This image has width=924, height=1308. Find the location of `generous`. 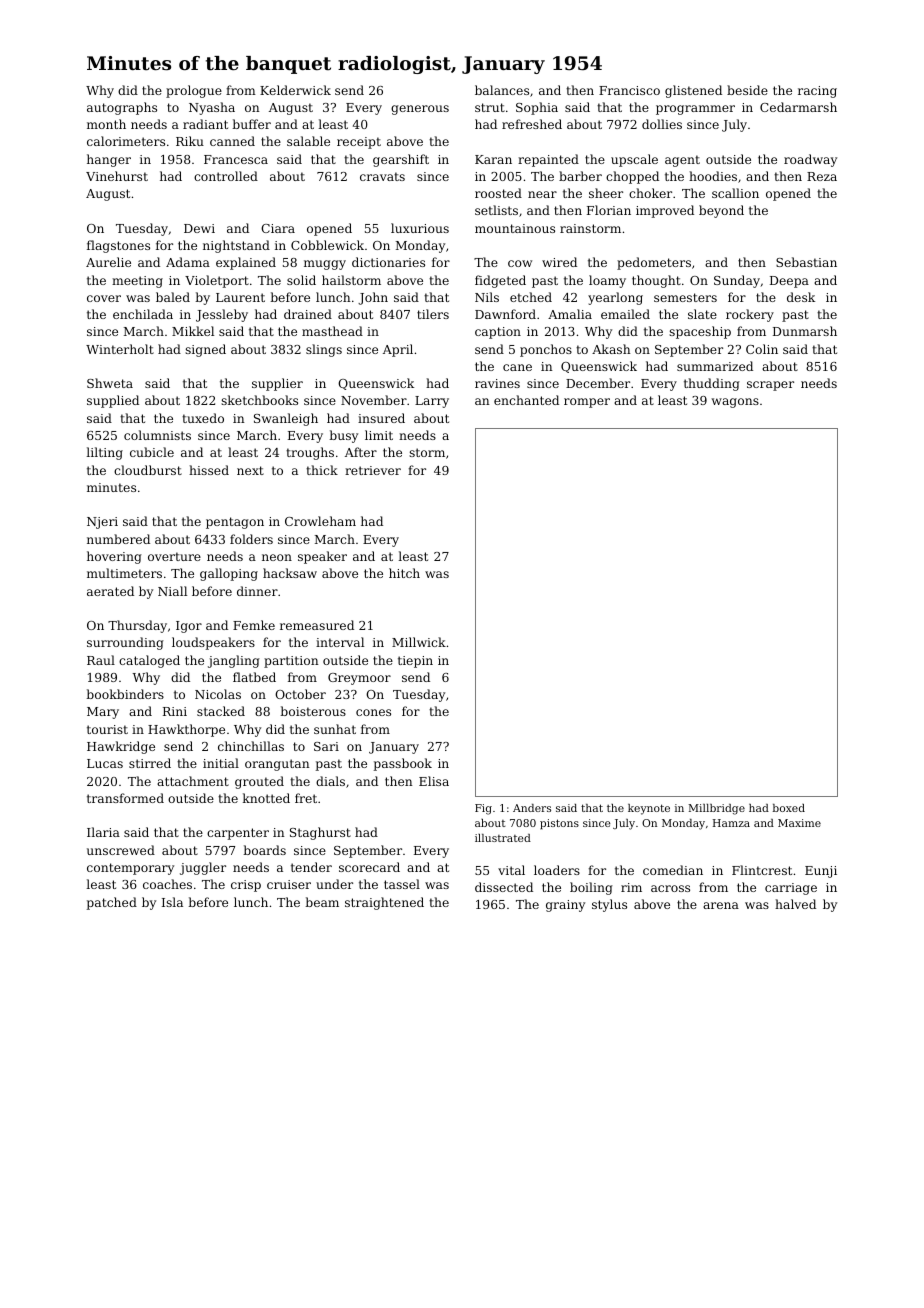

generous is located at coordinates (420, 110).
